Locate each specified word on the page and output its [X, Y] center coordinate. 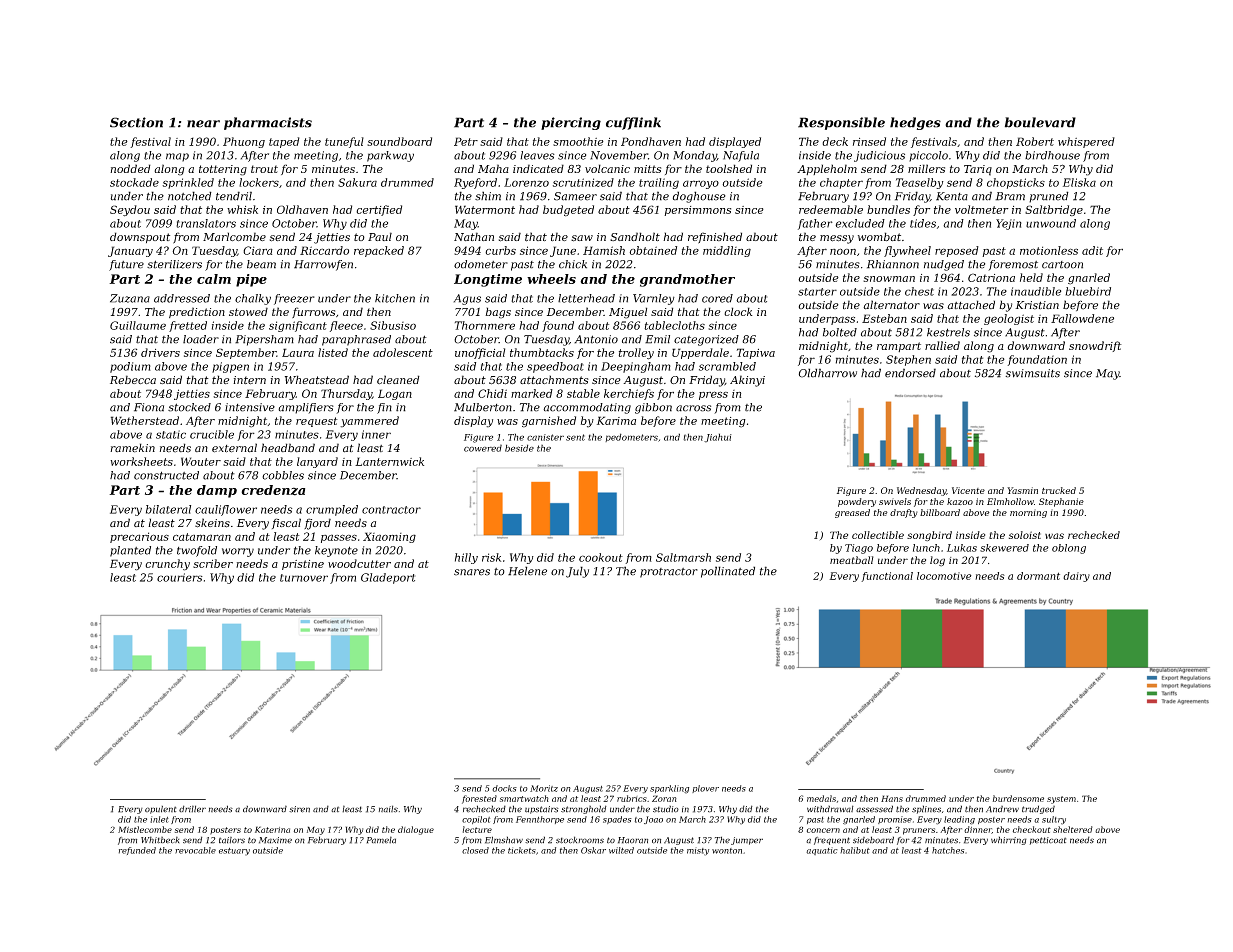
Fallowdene [1082, 318]
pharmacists [268, 123]
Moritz [544, 788]
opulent [160, 810]
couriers [180, 577]
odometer [481, 264]
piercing [571, 123]
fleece [346, 326]
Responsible [841, 123]
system [1061, 800]
